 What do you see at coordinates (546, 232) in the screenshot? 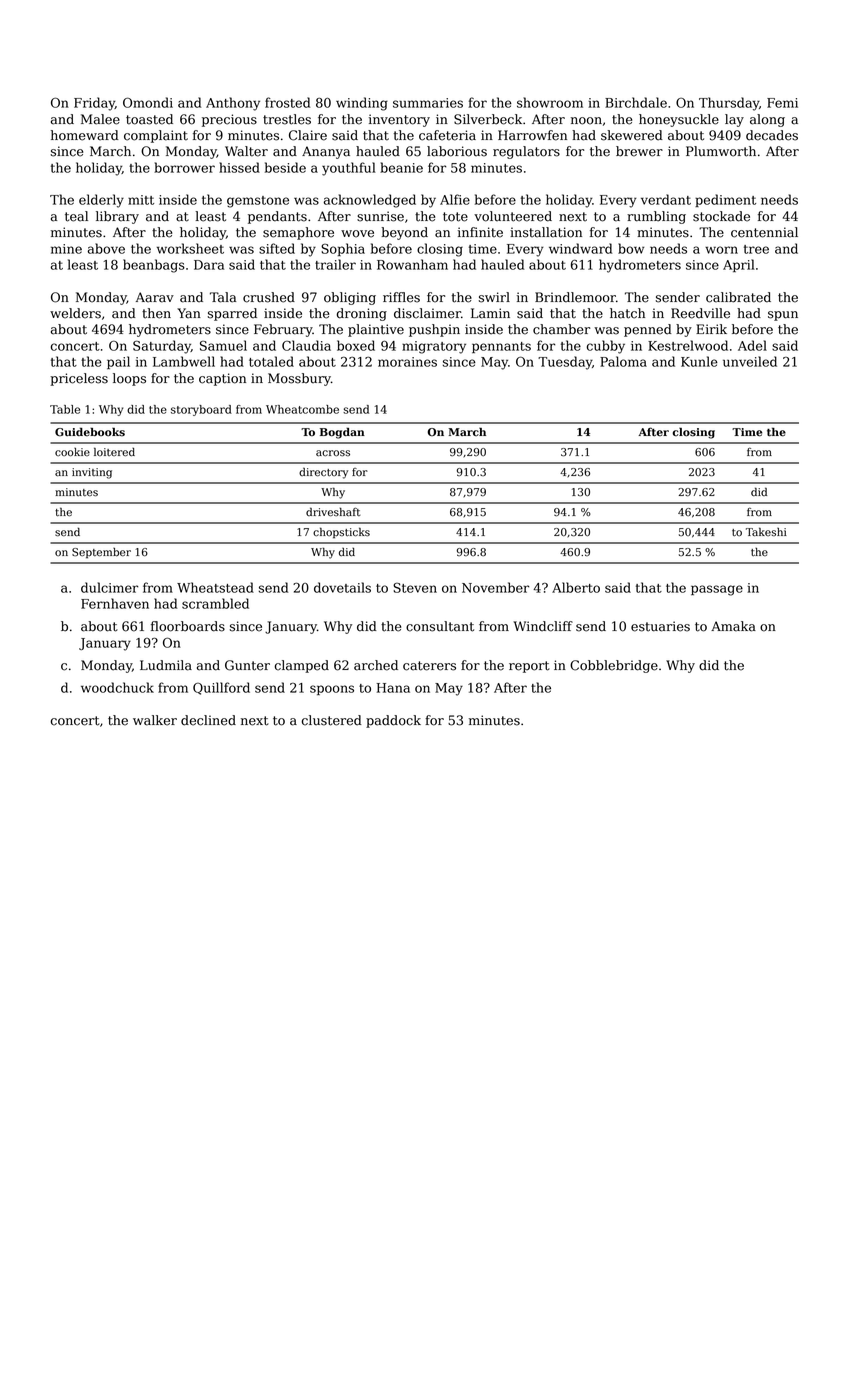
I see `installation` at bounding box center [546, 232].
